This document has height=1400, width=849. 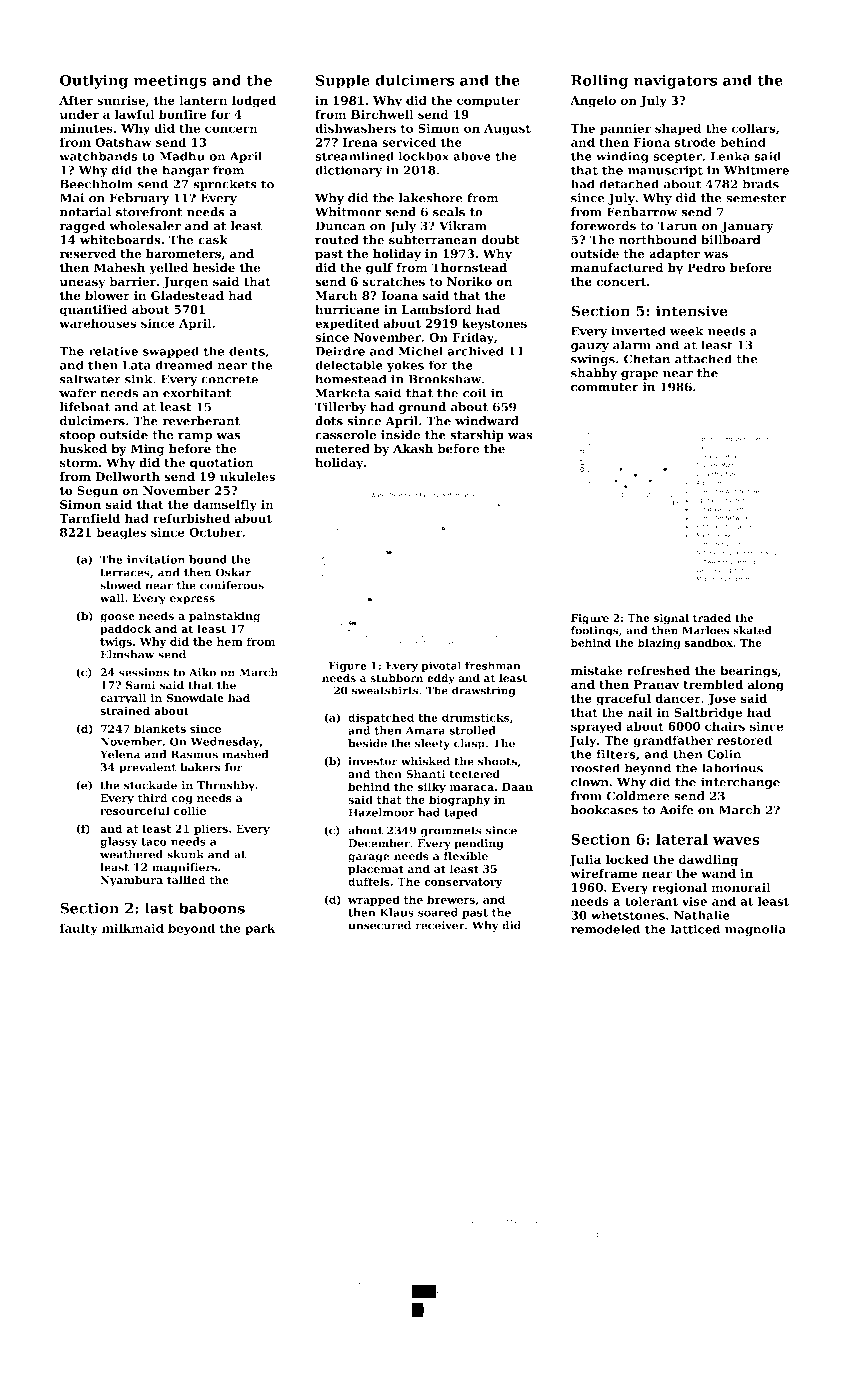 What do you see at coordinates (754, 128) in the document?
I see `collars` at bounding box center [754, 128].
